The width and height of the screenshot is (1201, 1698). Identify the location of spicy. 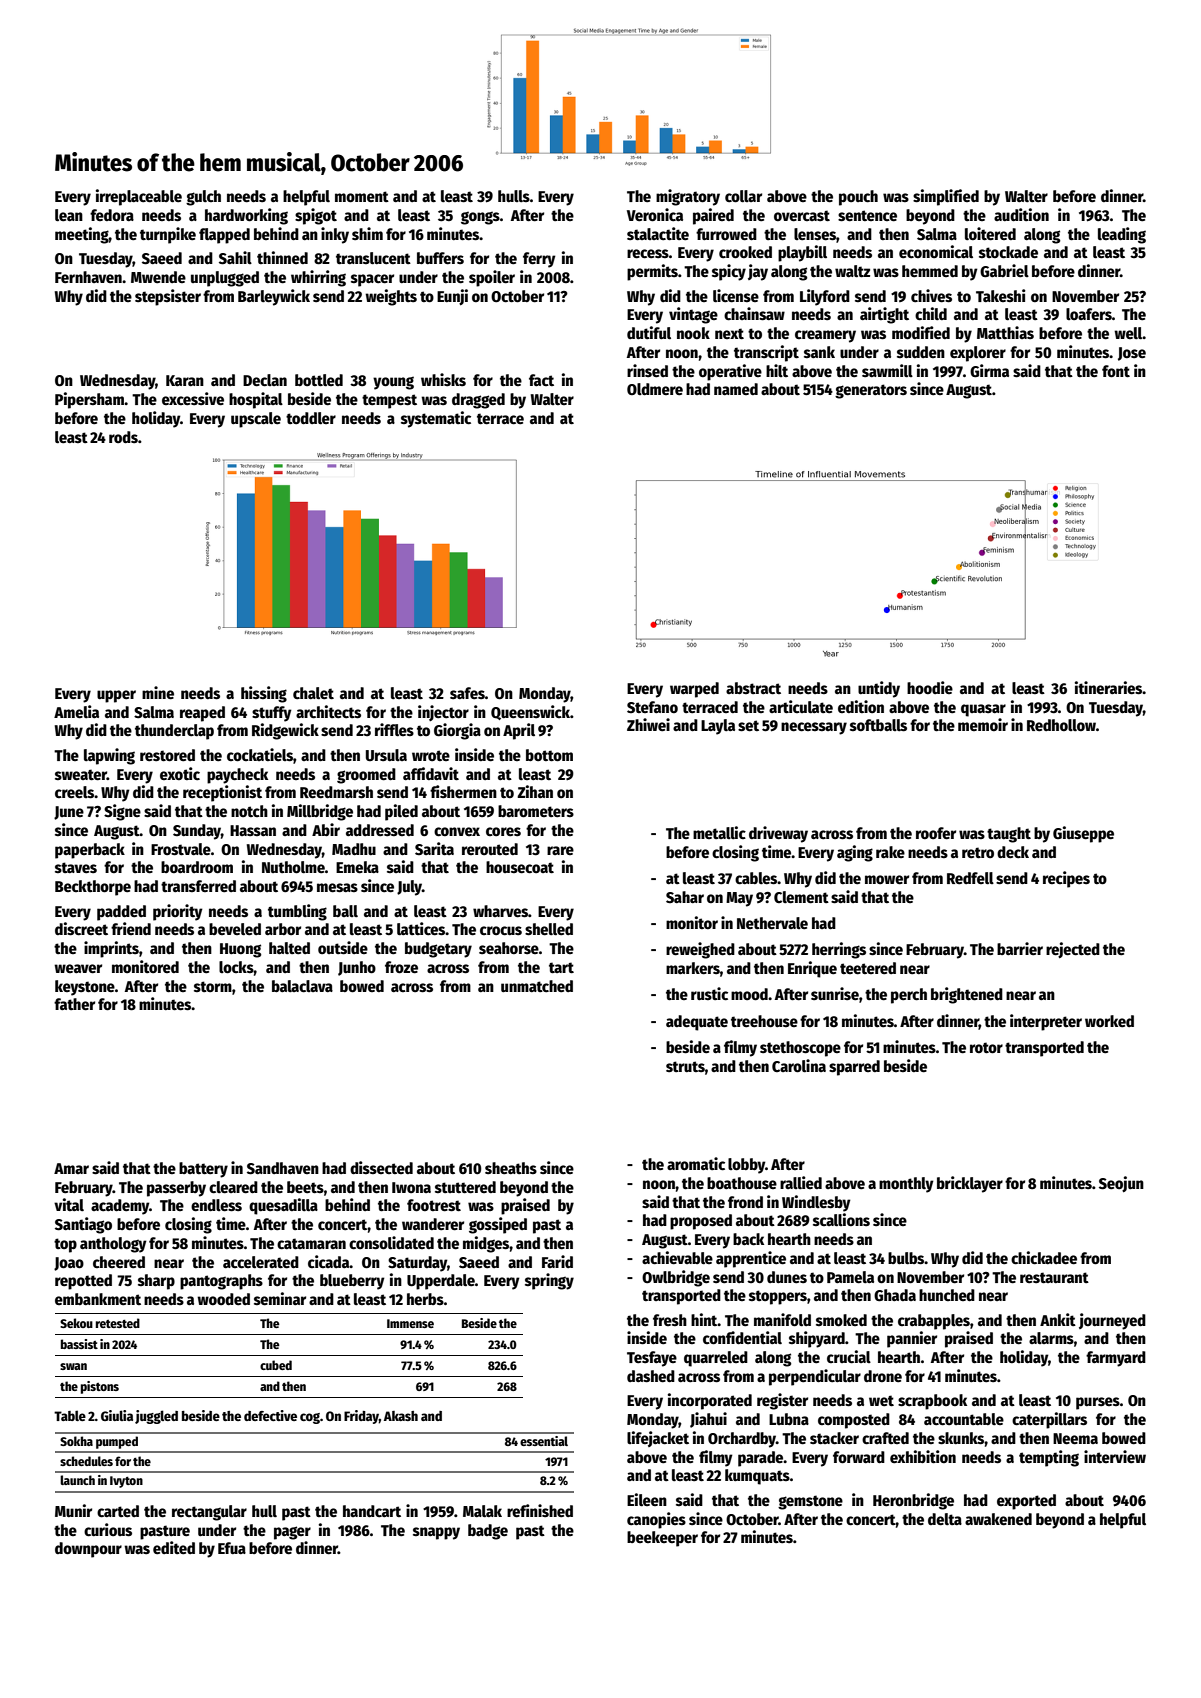
(729, 272).
